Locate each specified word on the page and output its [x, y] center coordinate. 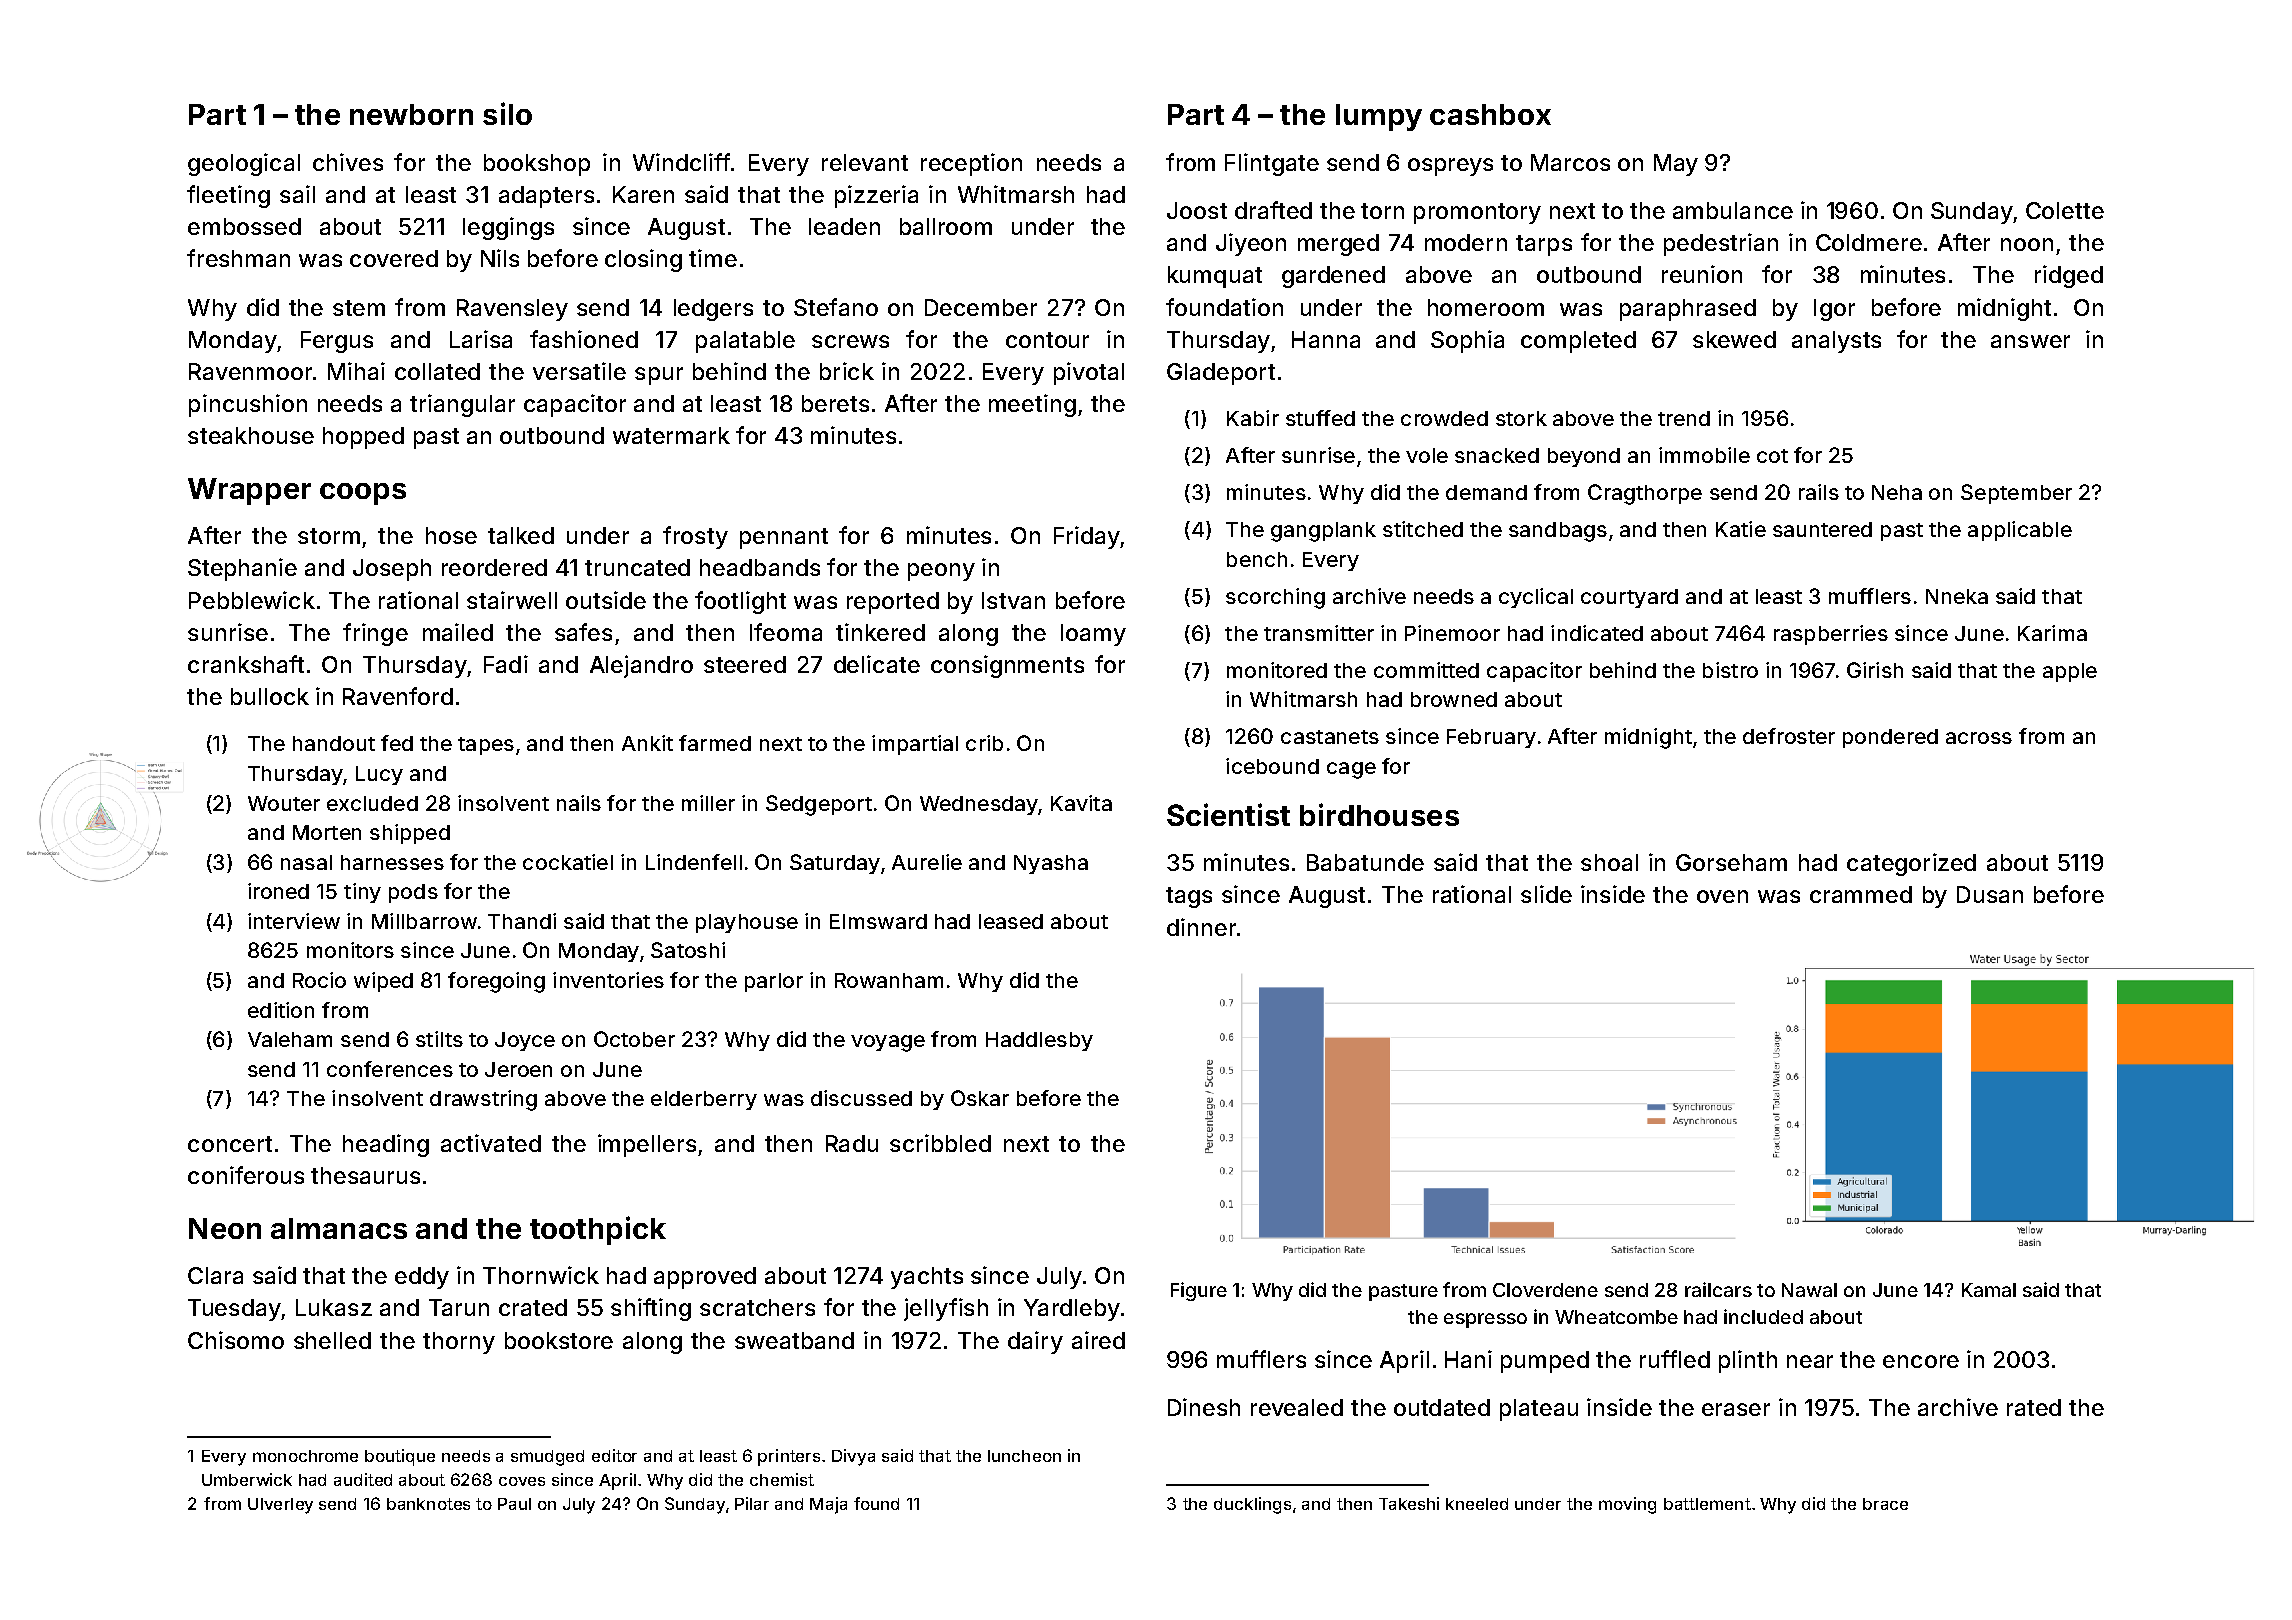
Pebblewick [252, 600]
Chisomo [236, 1340]
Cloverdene [1545, 1290]
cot [1772, 456]
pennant [784, 538]
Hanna [1326, 339]
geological [244, 164]
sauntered [1822, 529]
